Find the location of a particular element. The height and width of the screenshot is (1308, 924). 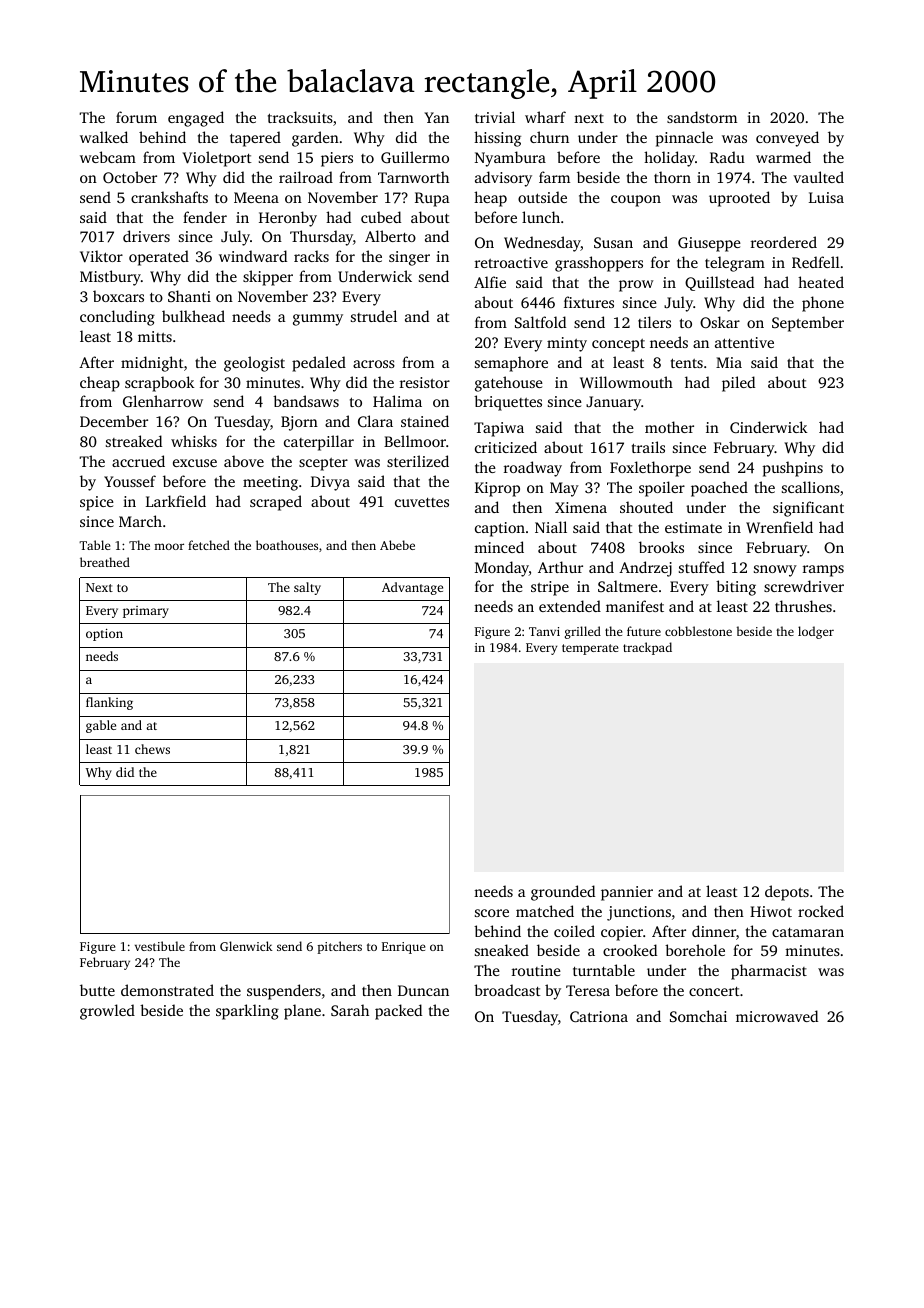

conveyed is located at coordinates (787, 139).
